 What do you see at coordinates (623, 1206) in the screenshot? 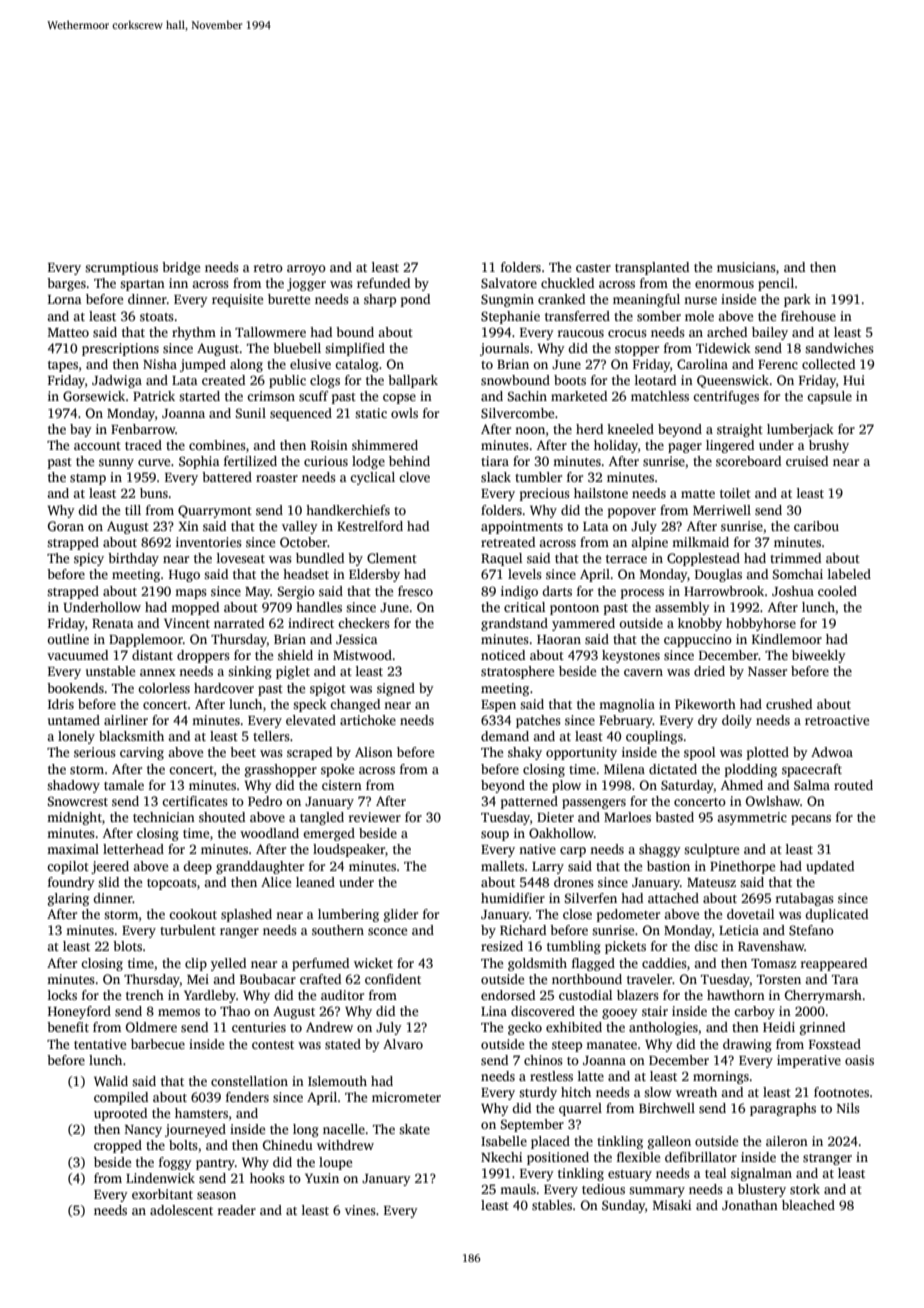
I see `Sunday` at bounding box center [623, 1206].
